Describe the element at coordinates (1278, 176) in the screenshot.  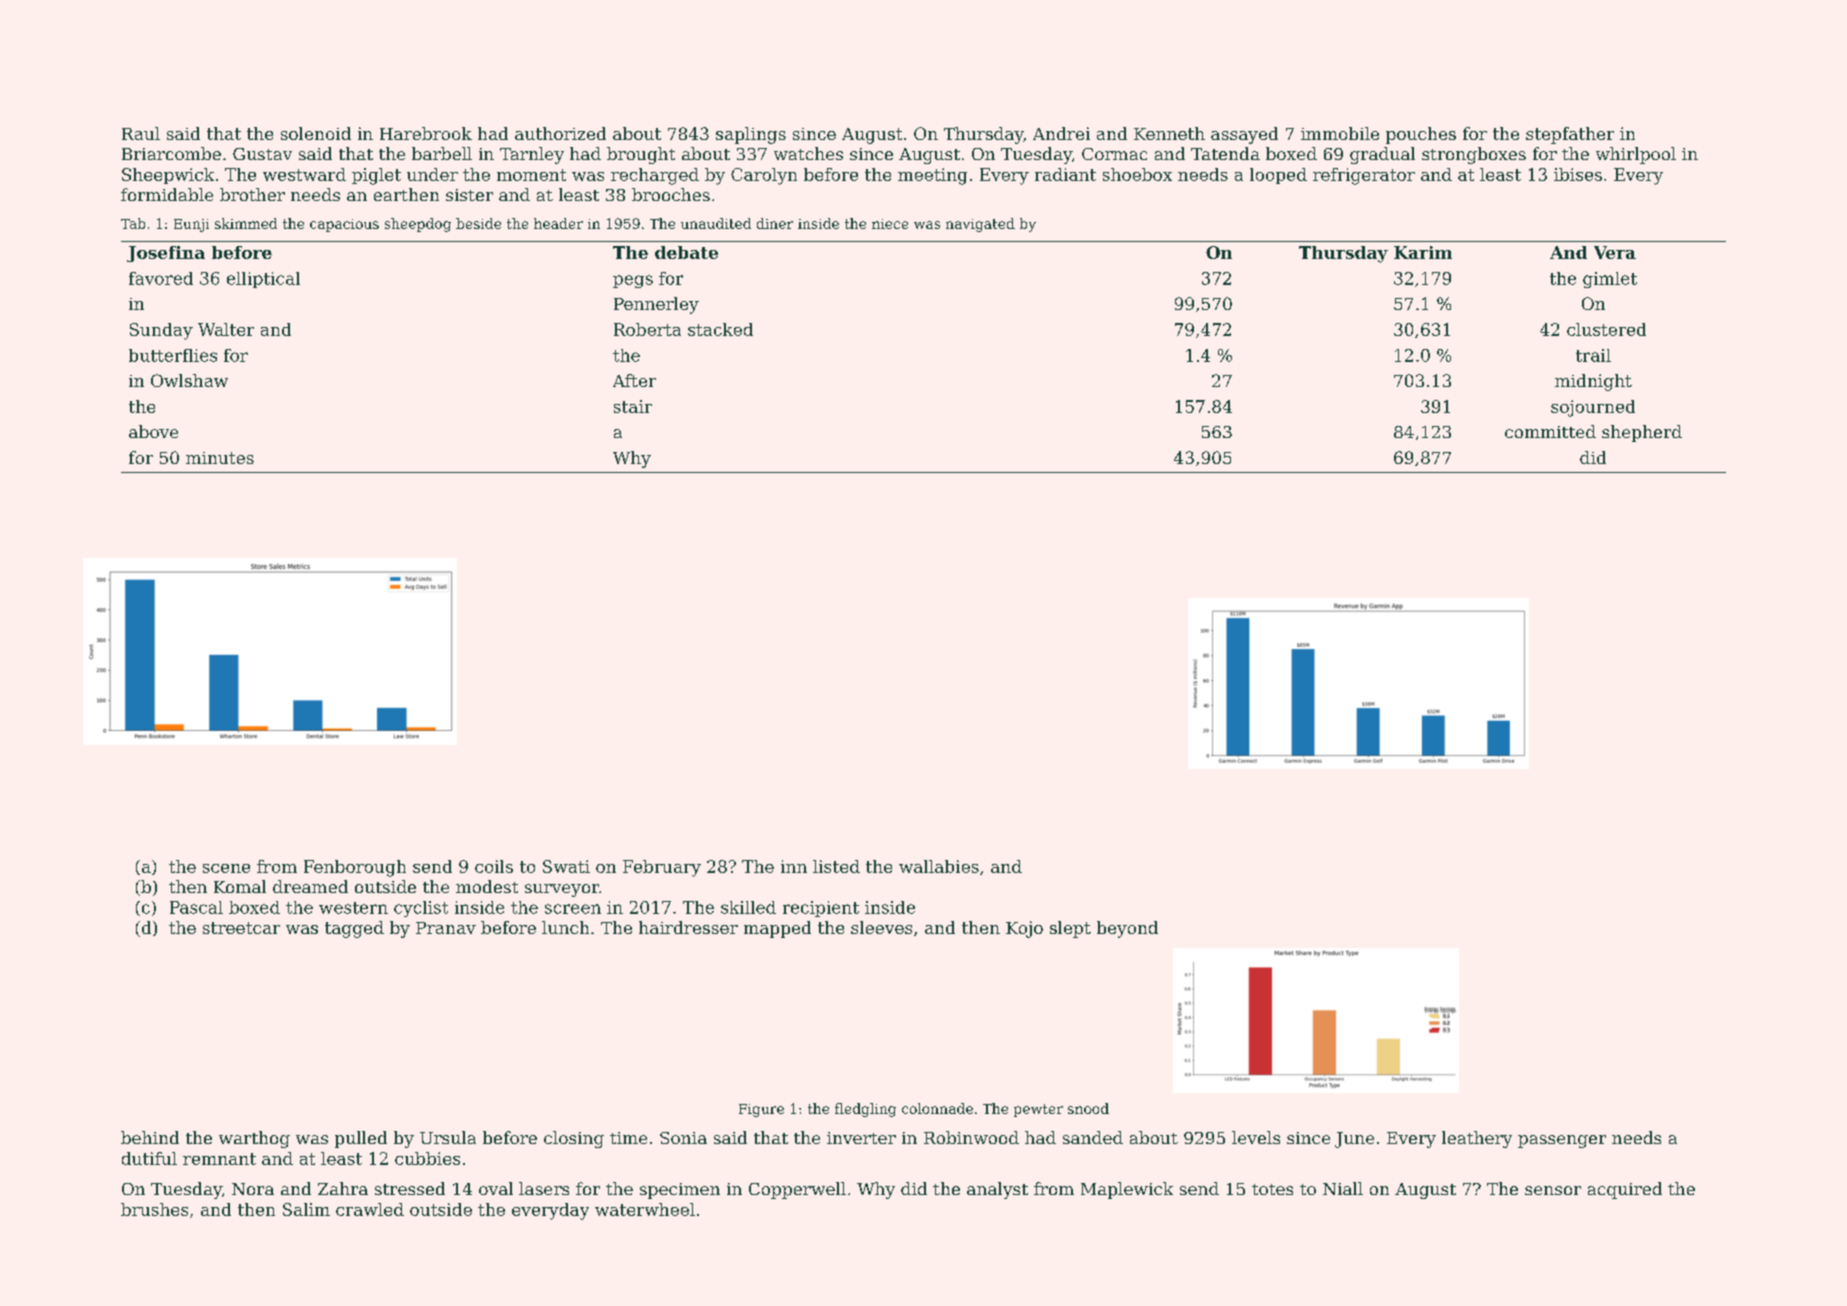
I see `looped` at that location.
